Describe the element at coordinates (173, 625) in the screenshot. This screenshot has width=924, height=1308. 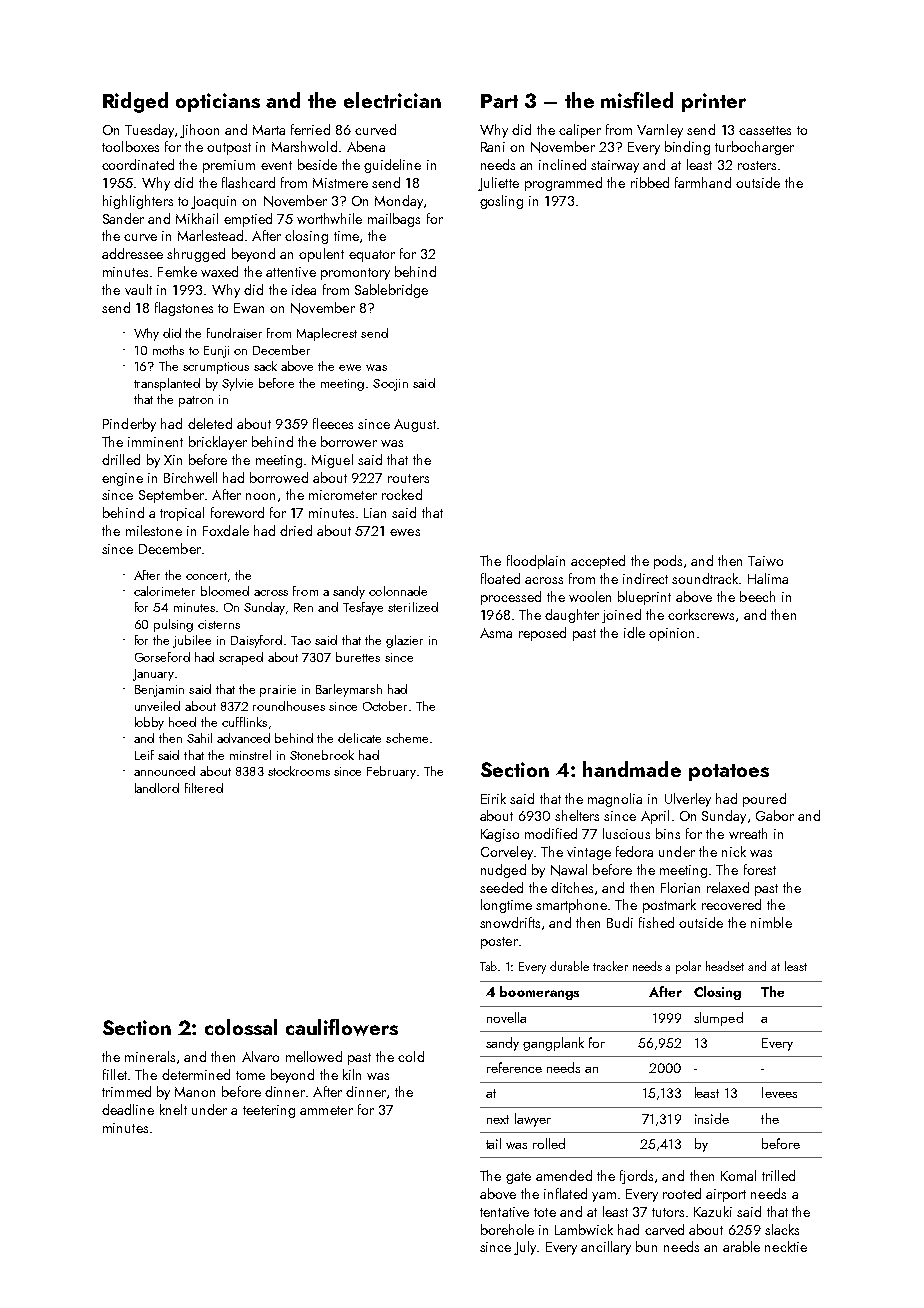
I see `pulsing` at that location.
